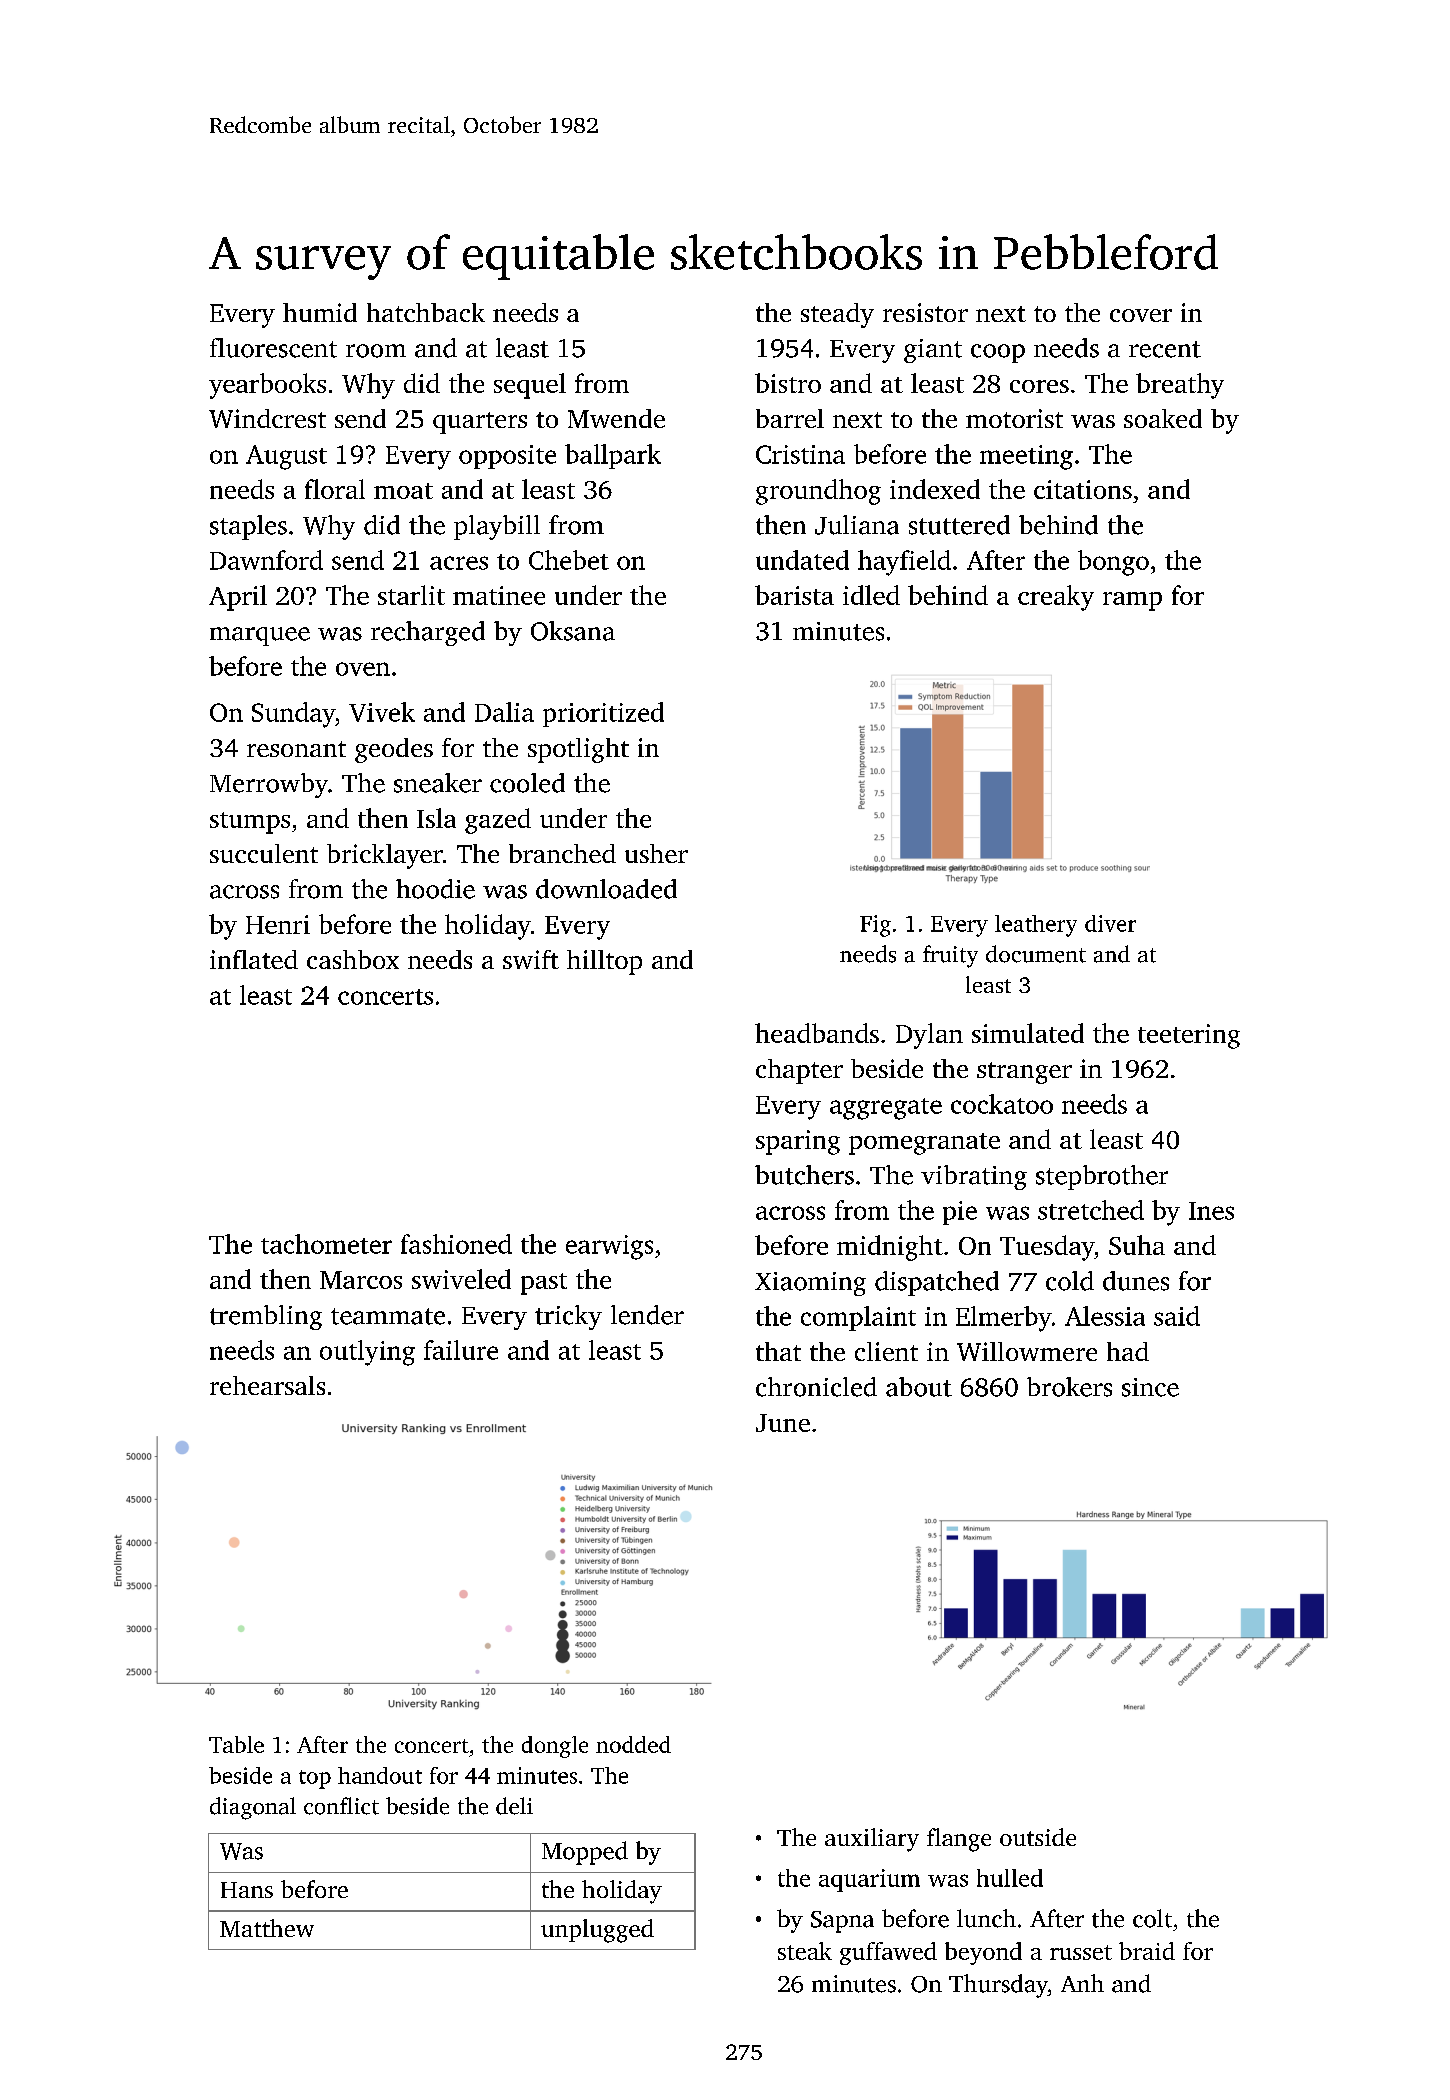 This image has width=1450, height=2100. What do you see at coordinates (267, 1928) in the image?
I see `Matthew` at bounding box center [267, 1928].
